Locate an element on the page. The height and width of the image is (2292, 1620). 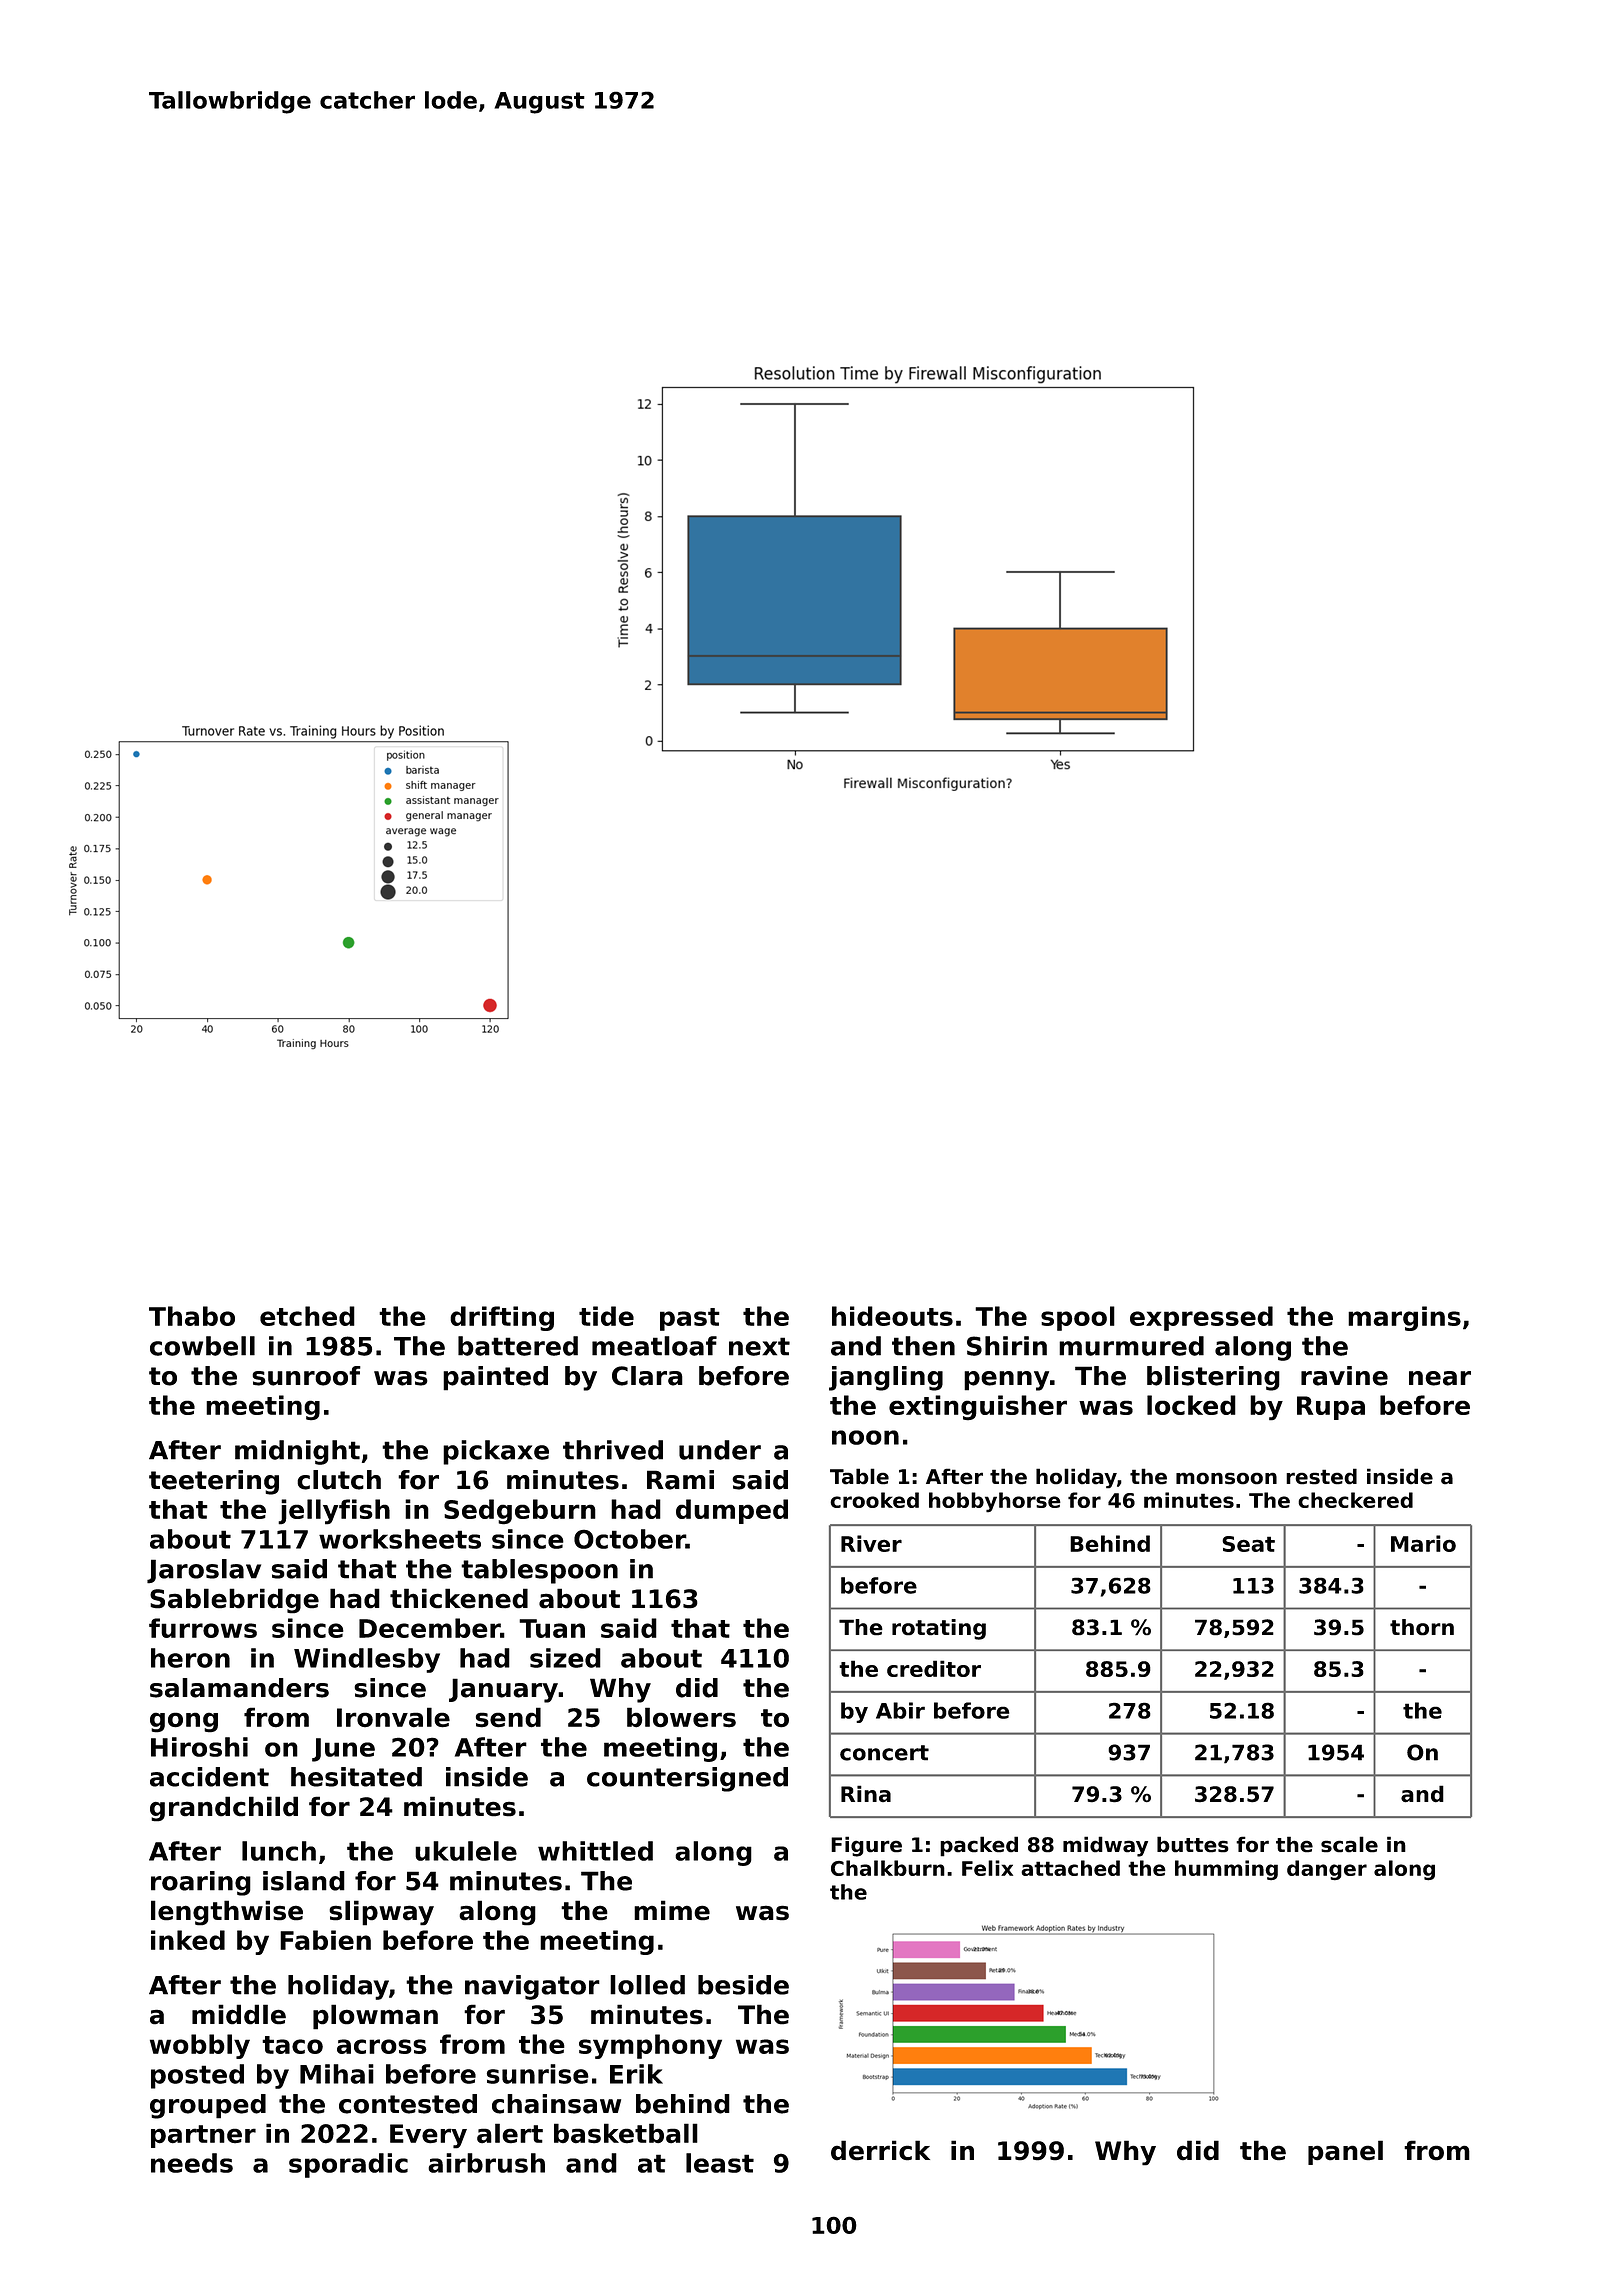
spool is located at coordinates (1078, 1318).
